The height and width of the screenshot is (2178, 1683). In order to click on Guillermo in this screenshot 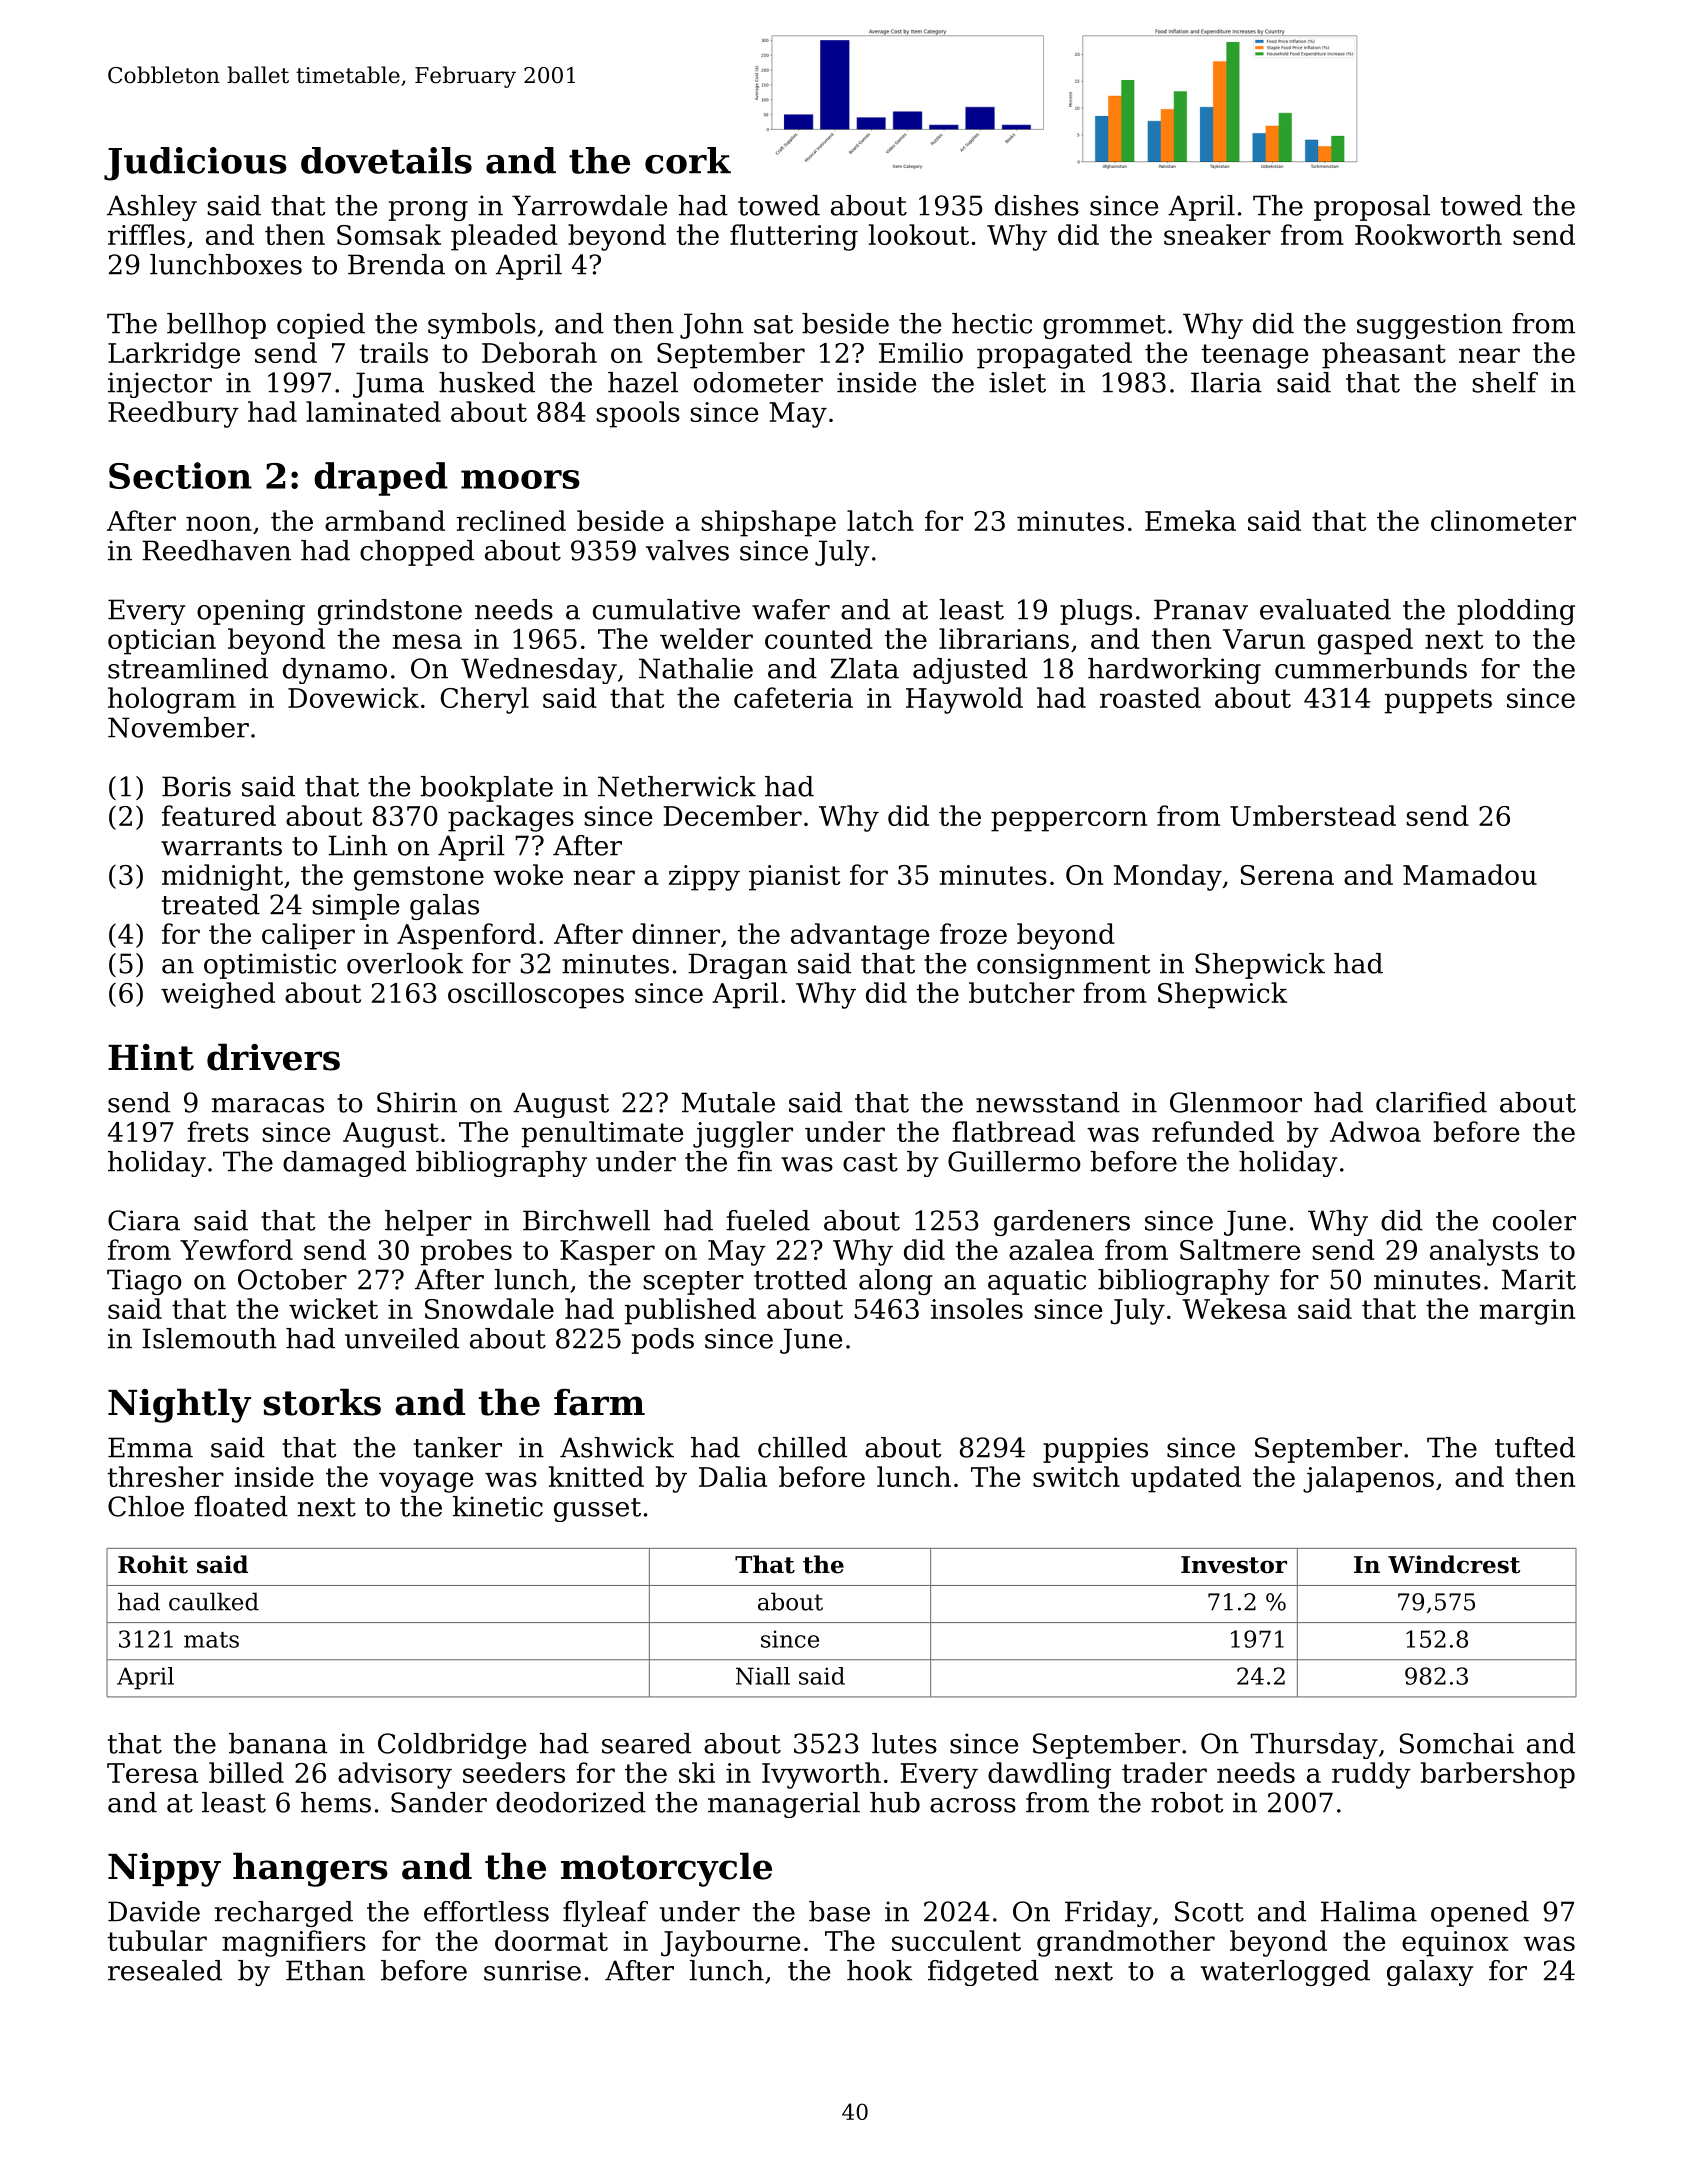, I will do `click(1014, 1161)`.
